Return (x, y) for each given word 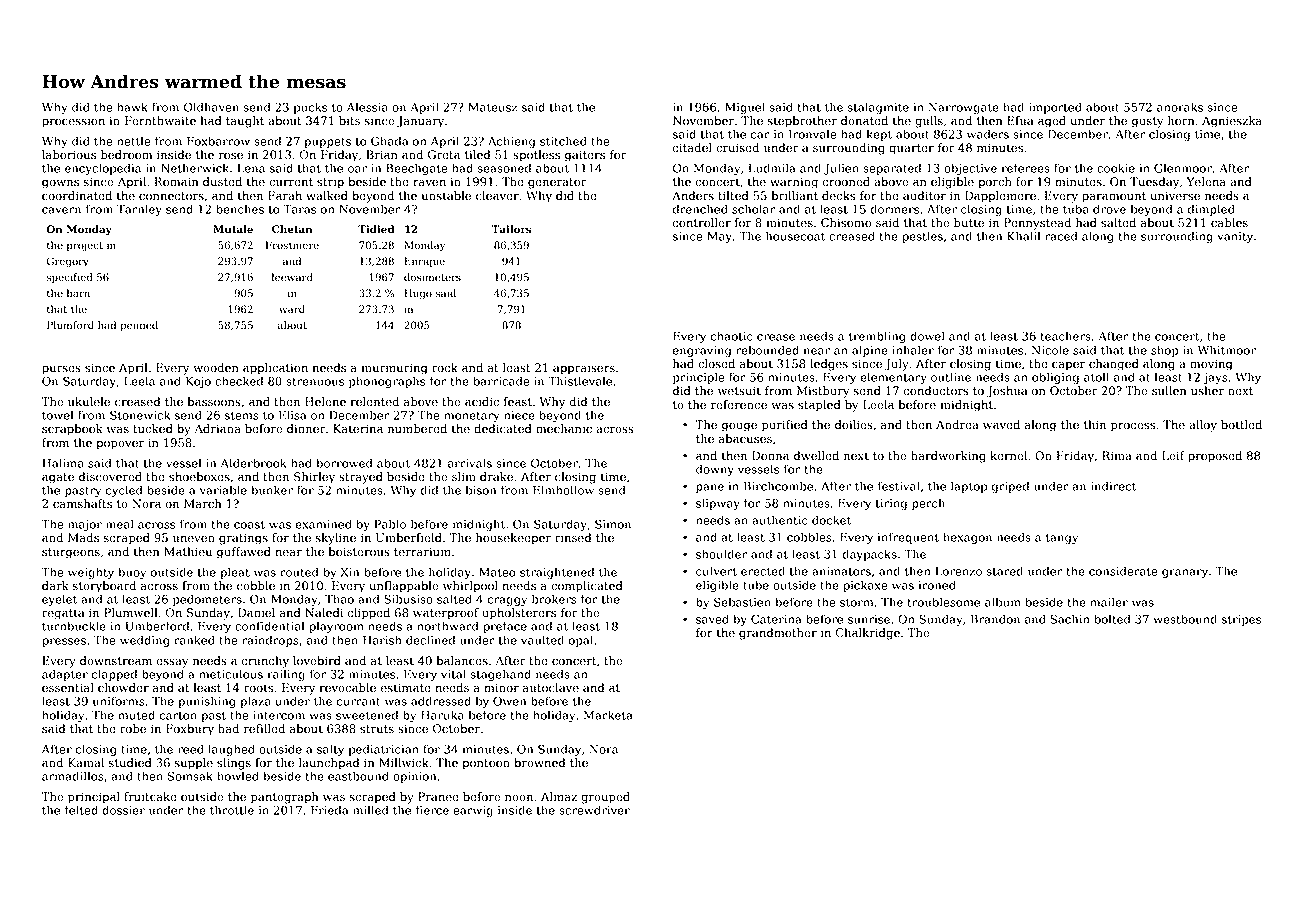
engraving (702, 351)
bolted (1112, 619)
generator (557, 183)
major (85, 525)
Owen (509, 701)
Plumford (70, 325)
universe (1175, 196)
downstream (116, 661)
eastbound (358, 776)
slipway (718, 504)
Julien (841, 169)
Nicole (1050, 350)
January (420, 122)
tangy (1062, 539)
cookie (1116, 168)
